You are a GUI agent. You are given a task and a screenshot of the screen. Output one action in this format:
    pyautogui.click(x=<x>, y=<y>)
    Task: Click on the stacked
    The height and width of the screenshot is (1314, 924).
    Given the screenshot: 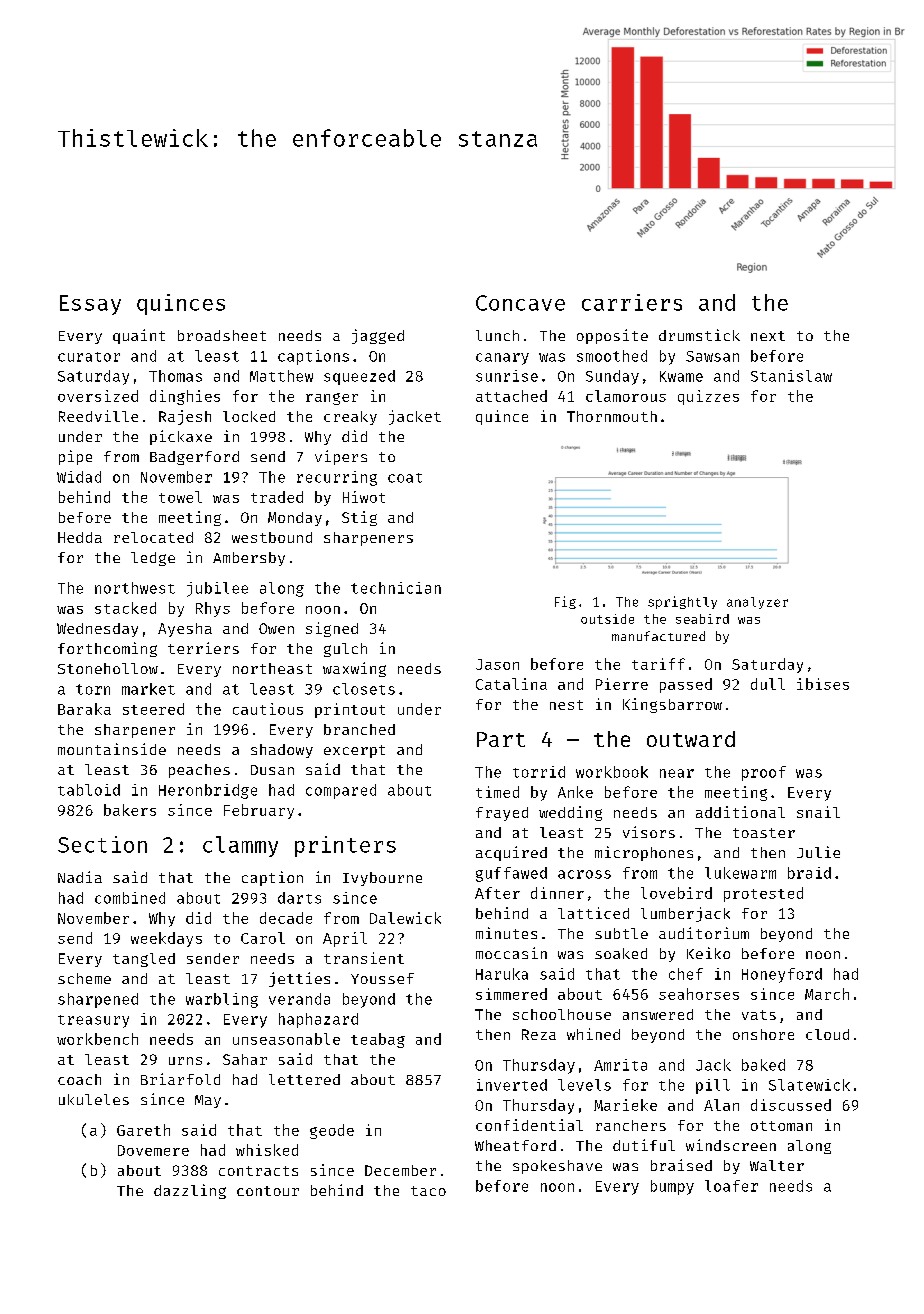 What is the action you would take?
    pyautogui.click(x=125, y=608)
